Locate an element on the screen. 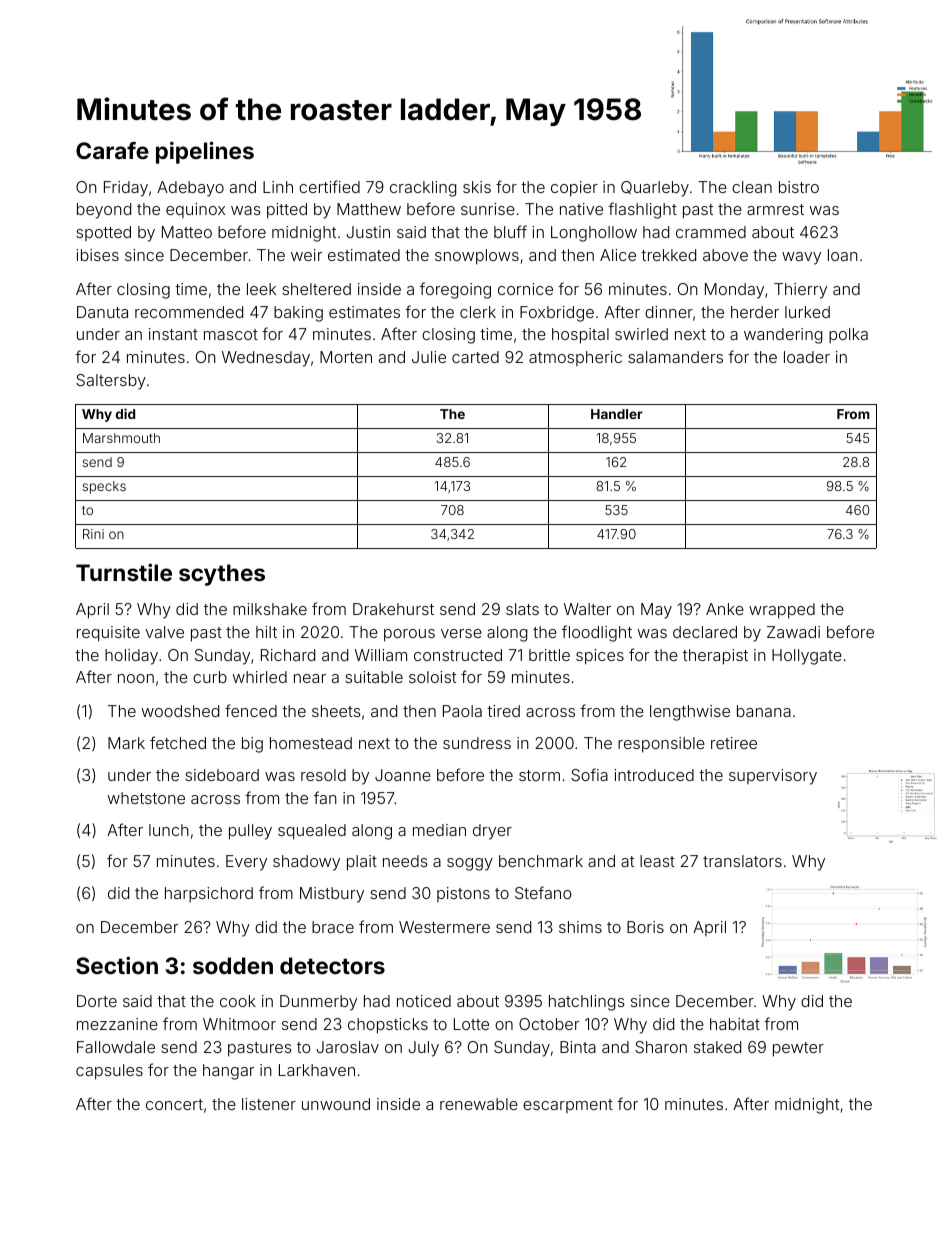 The image size is (952, 1233). big is located at coordinates (252, 745).
